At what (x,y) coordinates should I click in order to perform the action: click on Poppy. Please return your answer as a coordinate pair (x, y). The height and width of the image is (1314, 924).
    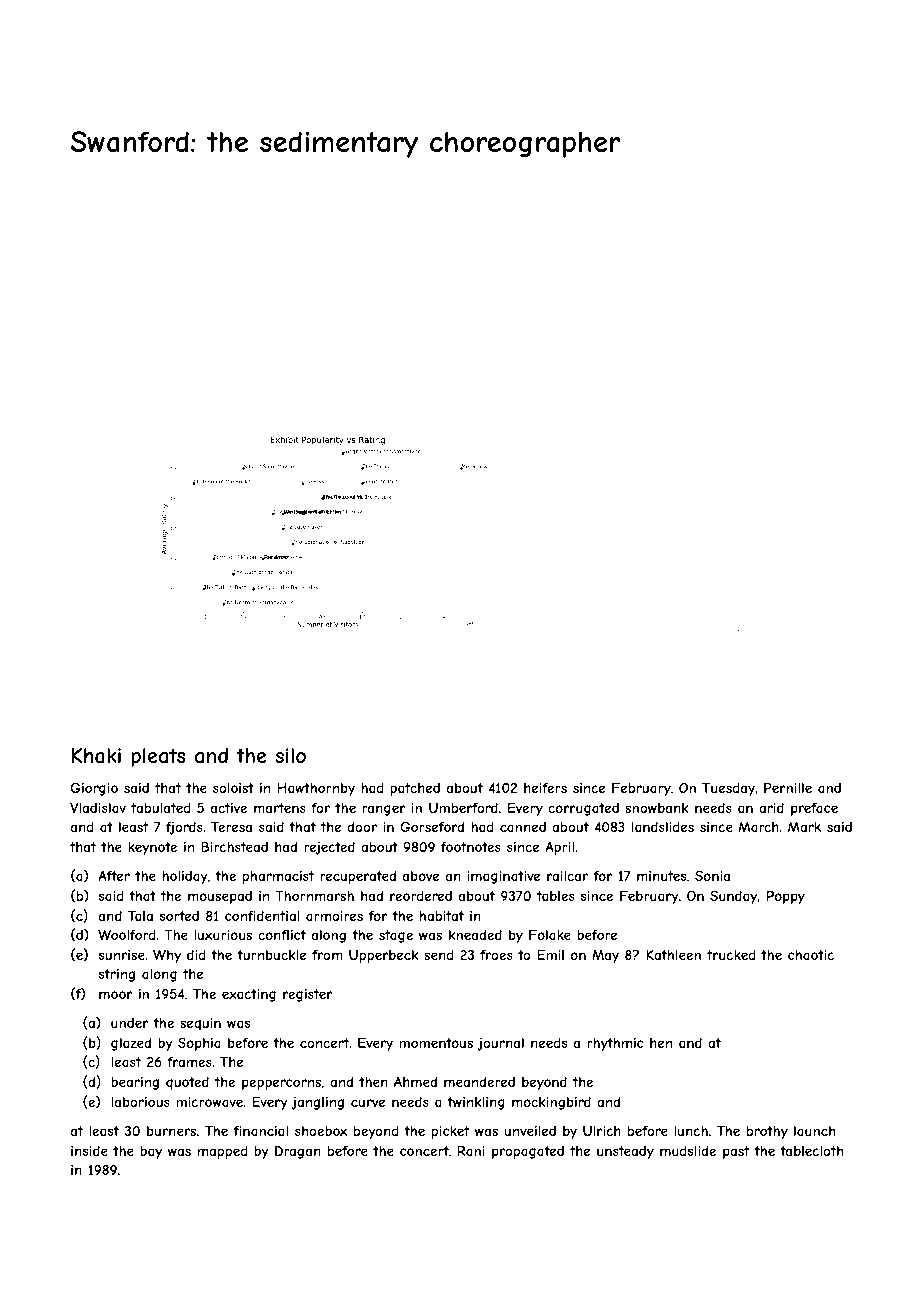
    Looking at the image, I should click on (786, 897).
